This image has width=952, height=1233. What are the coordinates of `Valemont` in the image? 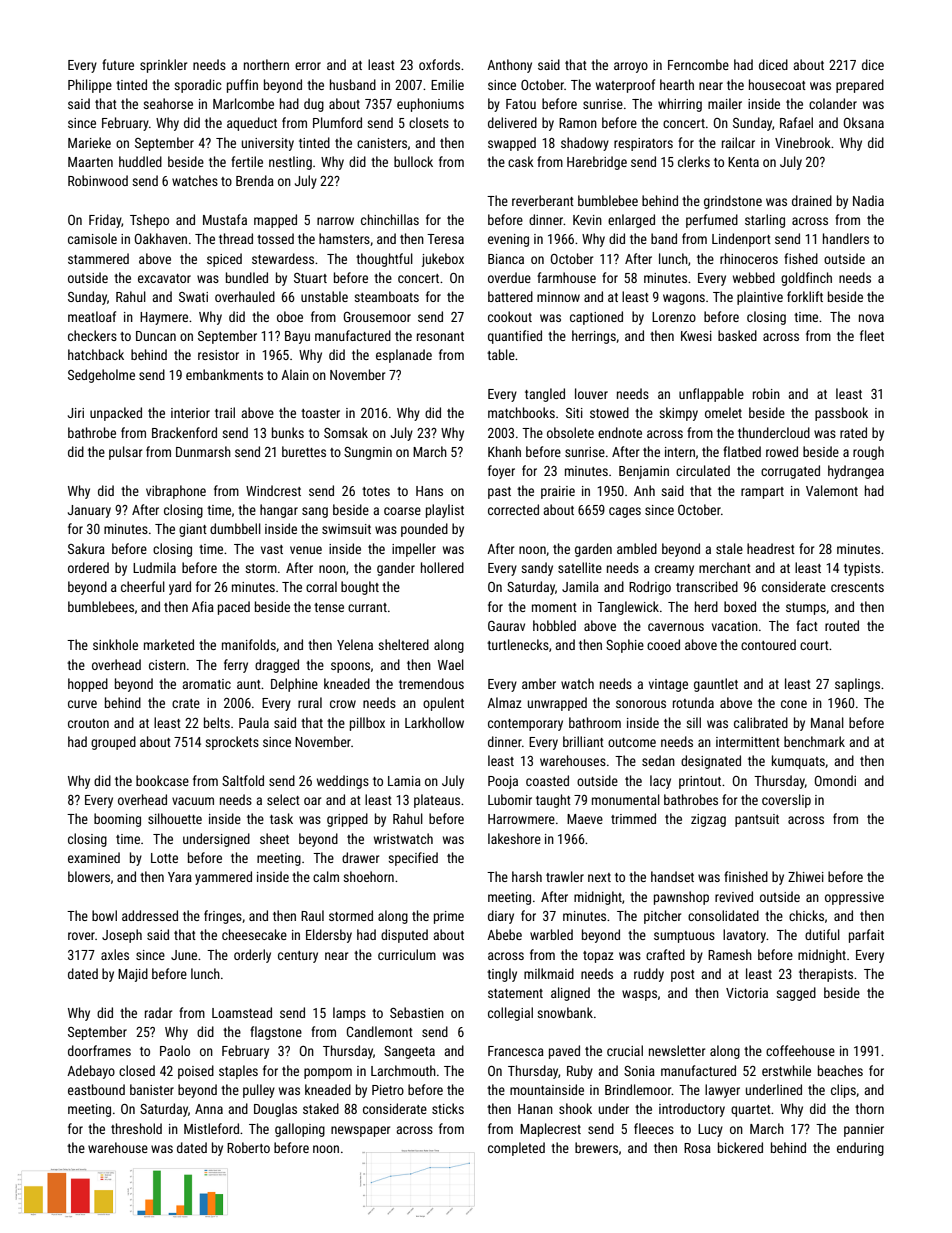 It's located at (832, 490).
